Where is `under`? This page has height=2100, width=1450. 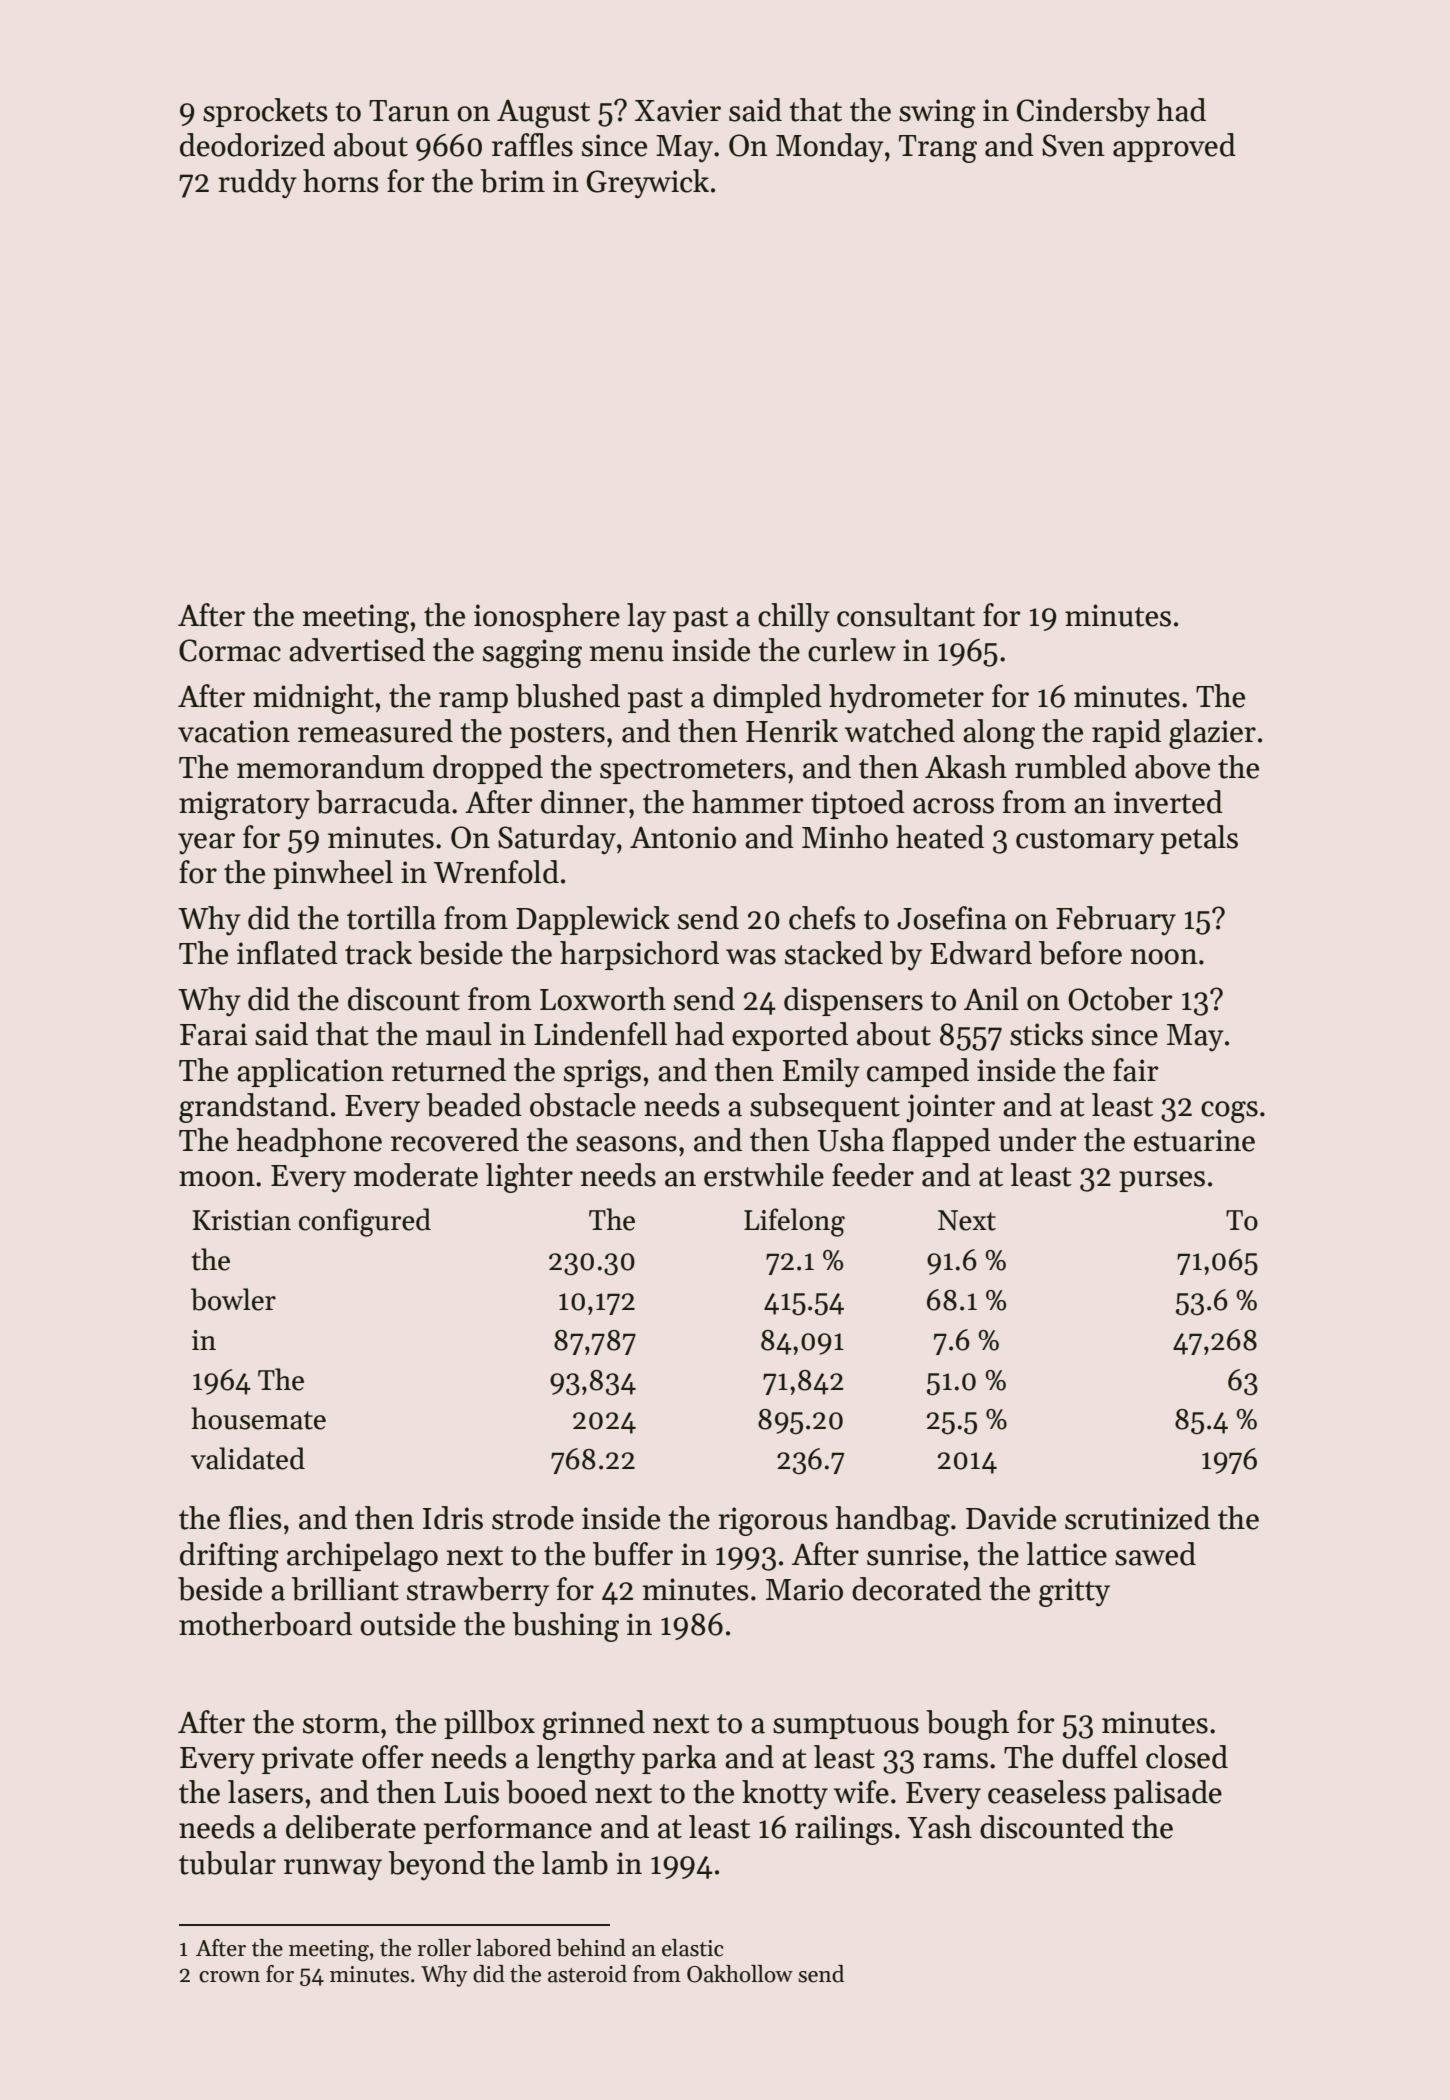
under is located at coordinates (1038, 1140).
